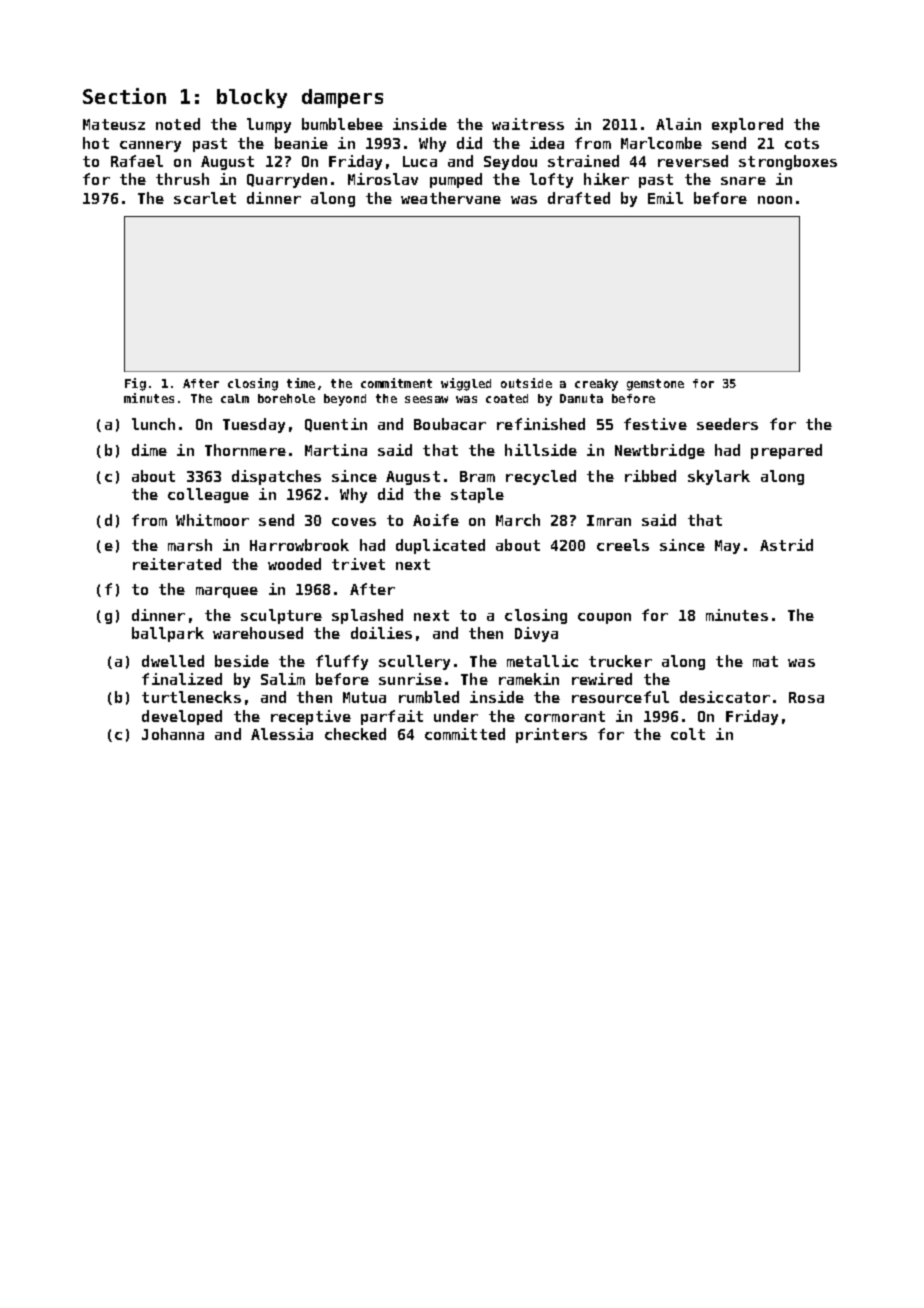 The image size is (924, 1308). What do you see at coordinates (542, 661) in the screenshot?
I see `metallic` at bounding box center [542, 661].
